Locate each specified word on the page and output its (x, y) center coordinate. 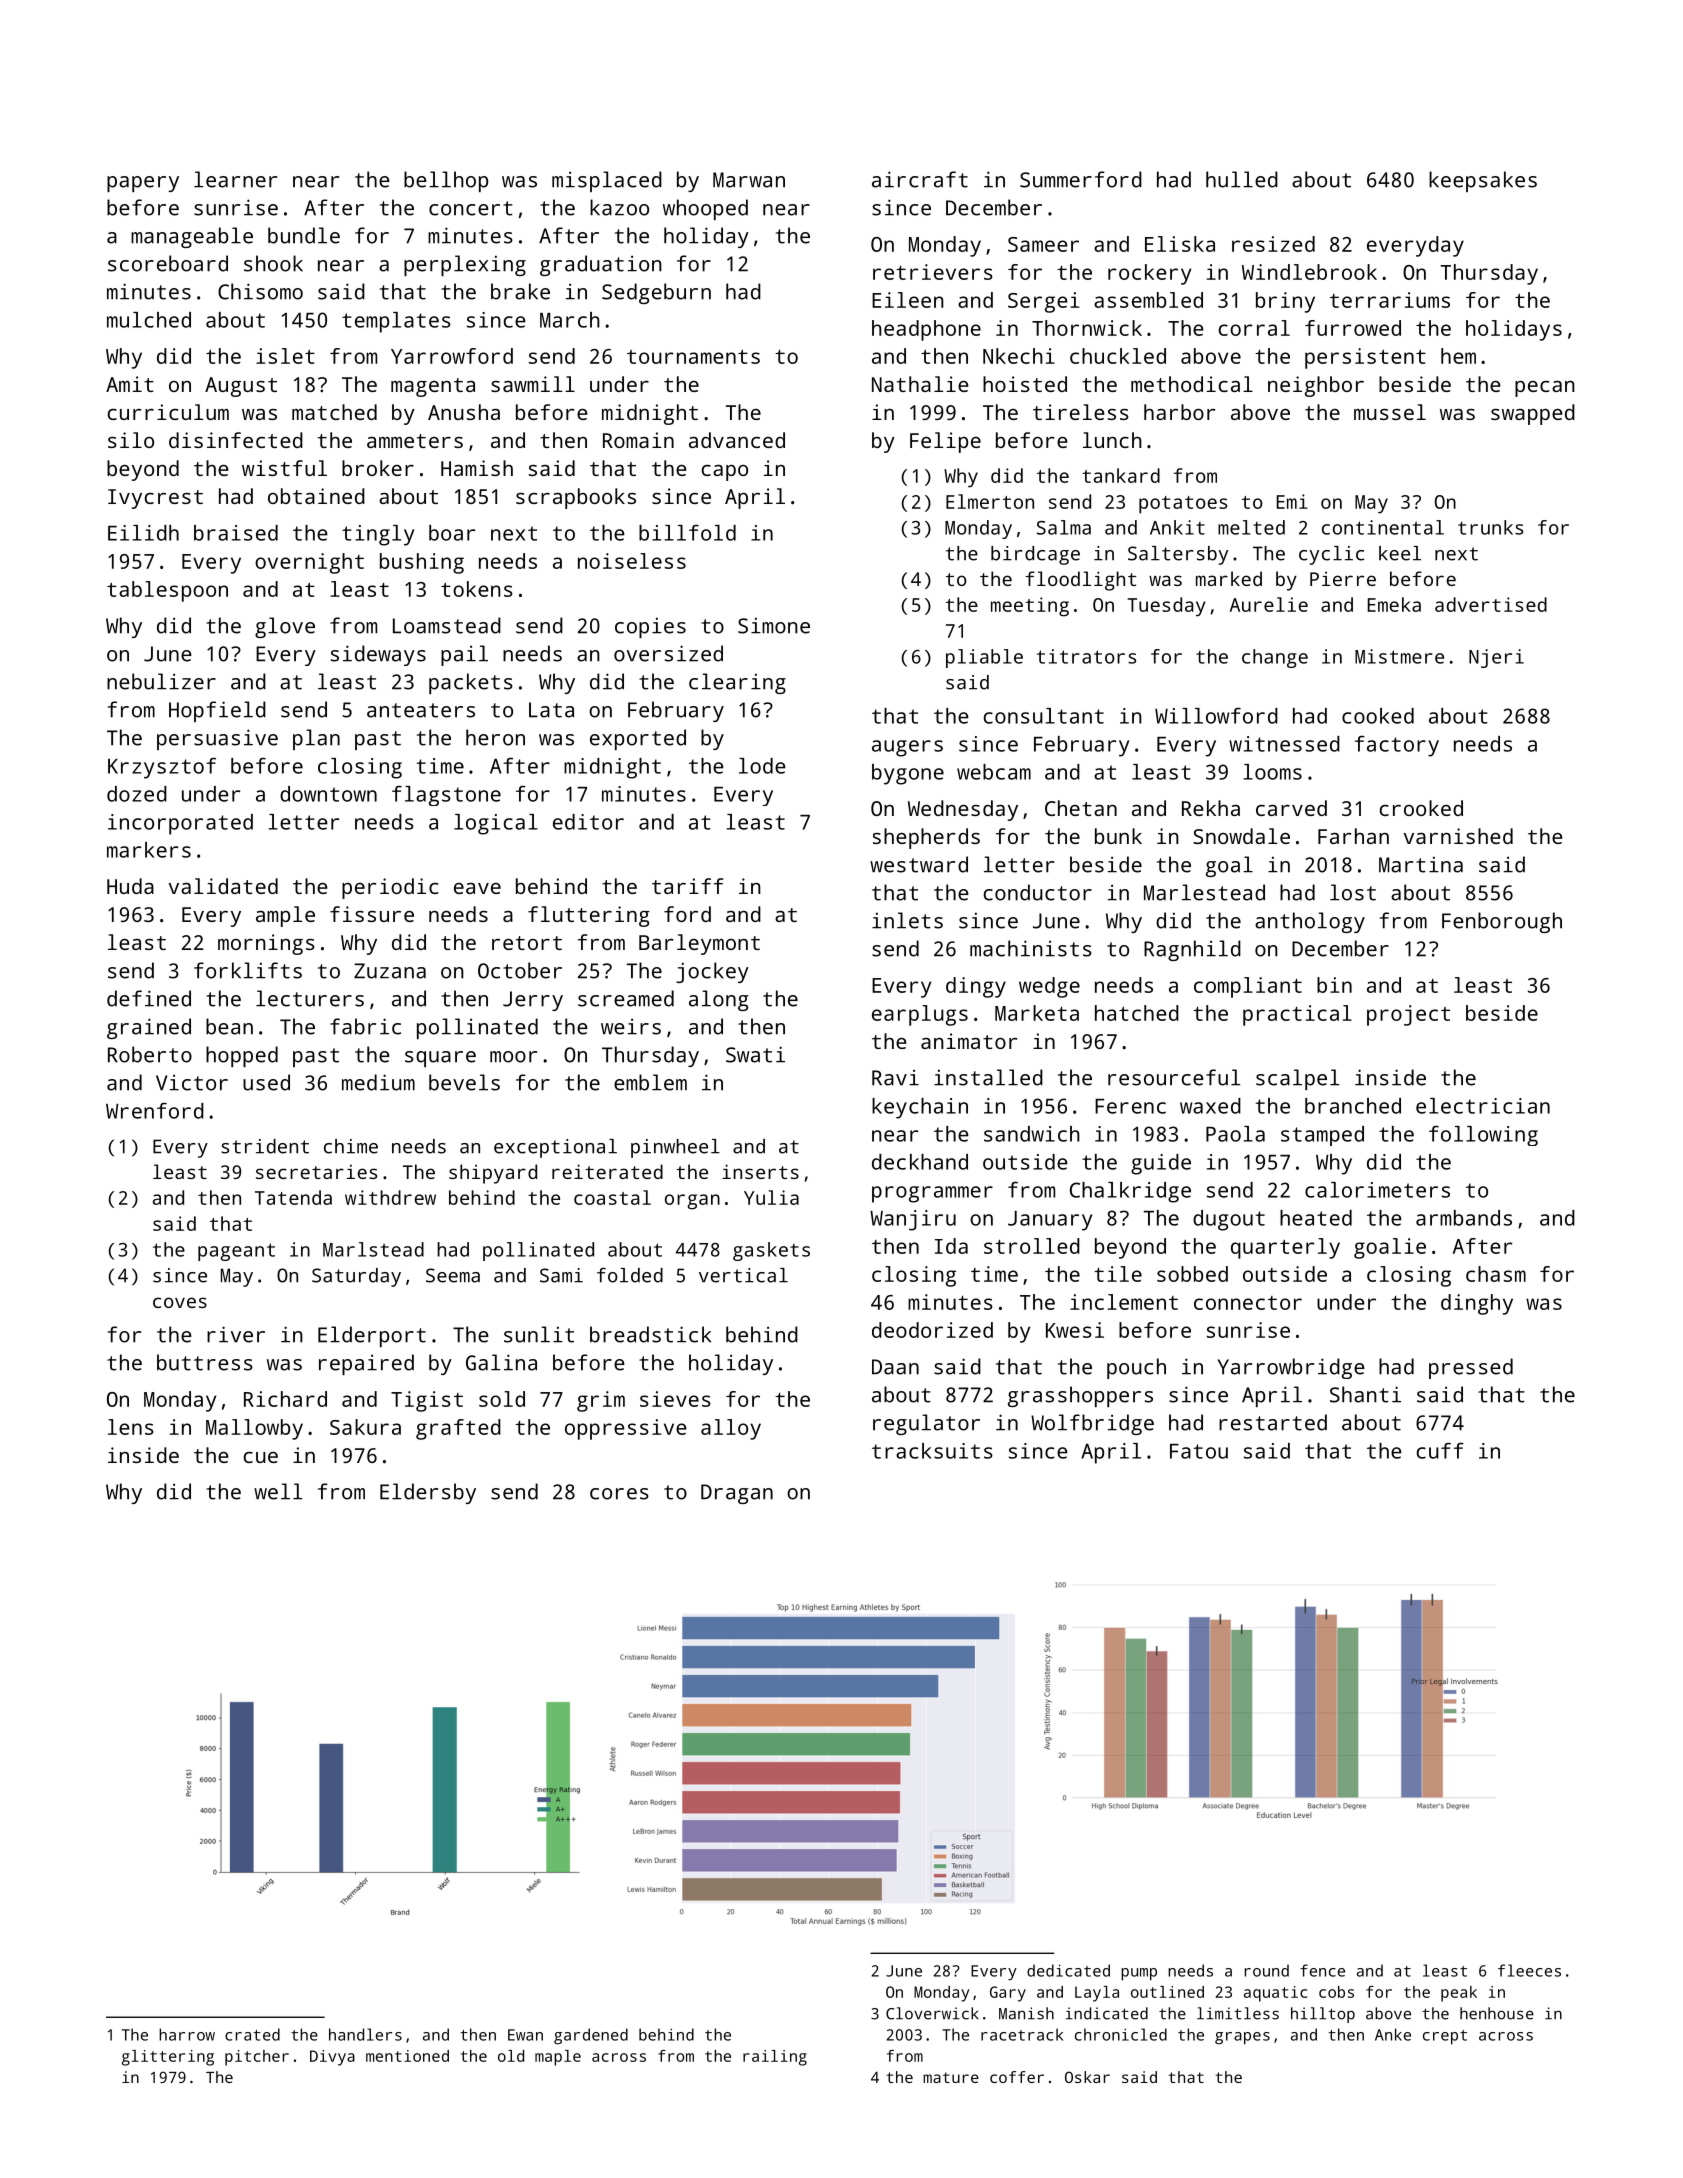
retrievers (933, 272)
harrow (187, 2034)
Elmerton (990, 501)
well (278, 1491)
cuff (1440, 1450)
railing (775, 2058)
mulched (149, 320)
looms (1272, 772)
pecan (1545, 389)
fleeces (1529, 1970)
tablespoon (167, 591)
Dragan (737, 1494)
